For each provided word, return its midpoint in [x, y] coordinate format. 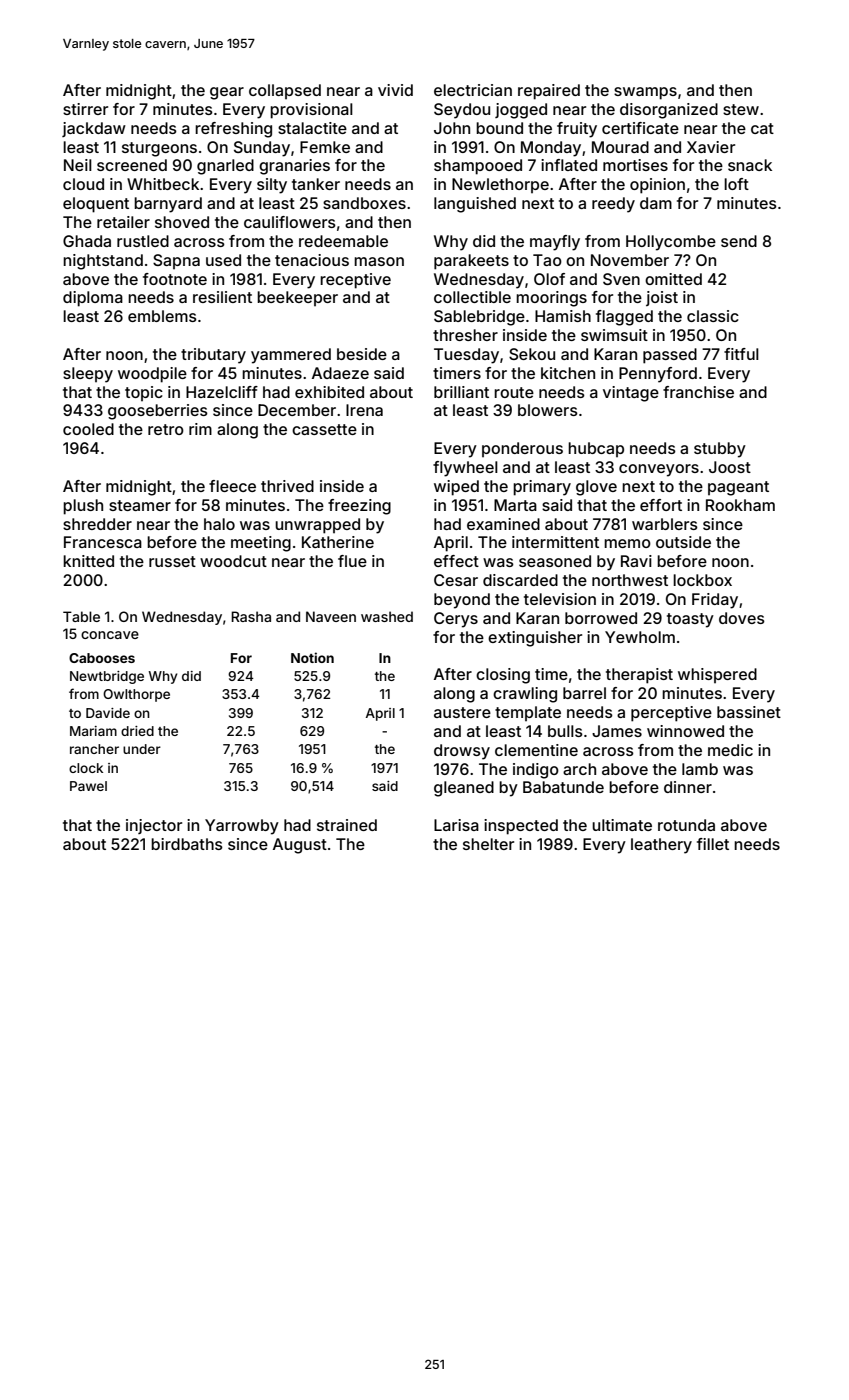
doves [742, 618]
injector [154, 826]
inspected [521, 827]
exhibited [329, 392]
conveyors [659, 470]
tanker [316, 184]
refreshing [233, 130]
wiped [456, 488]
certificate [640, 128]
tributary [213, 356]
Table [81, 616]
